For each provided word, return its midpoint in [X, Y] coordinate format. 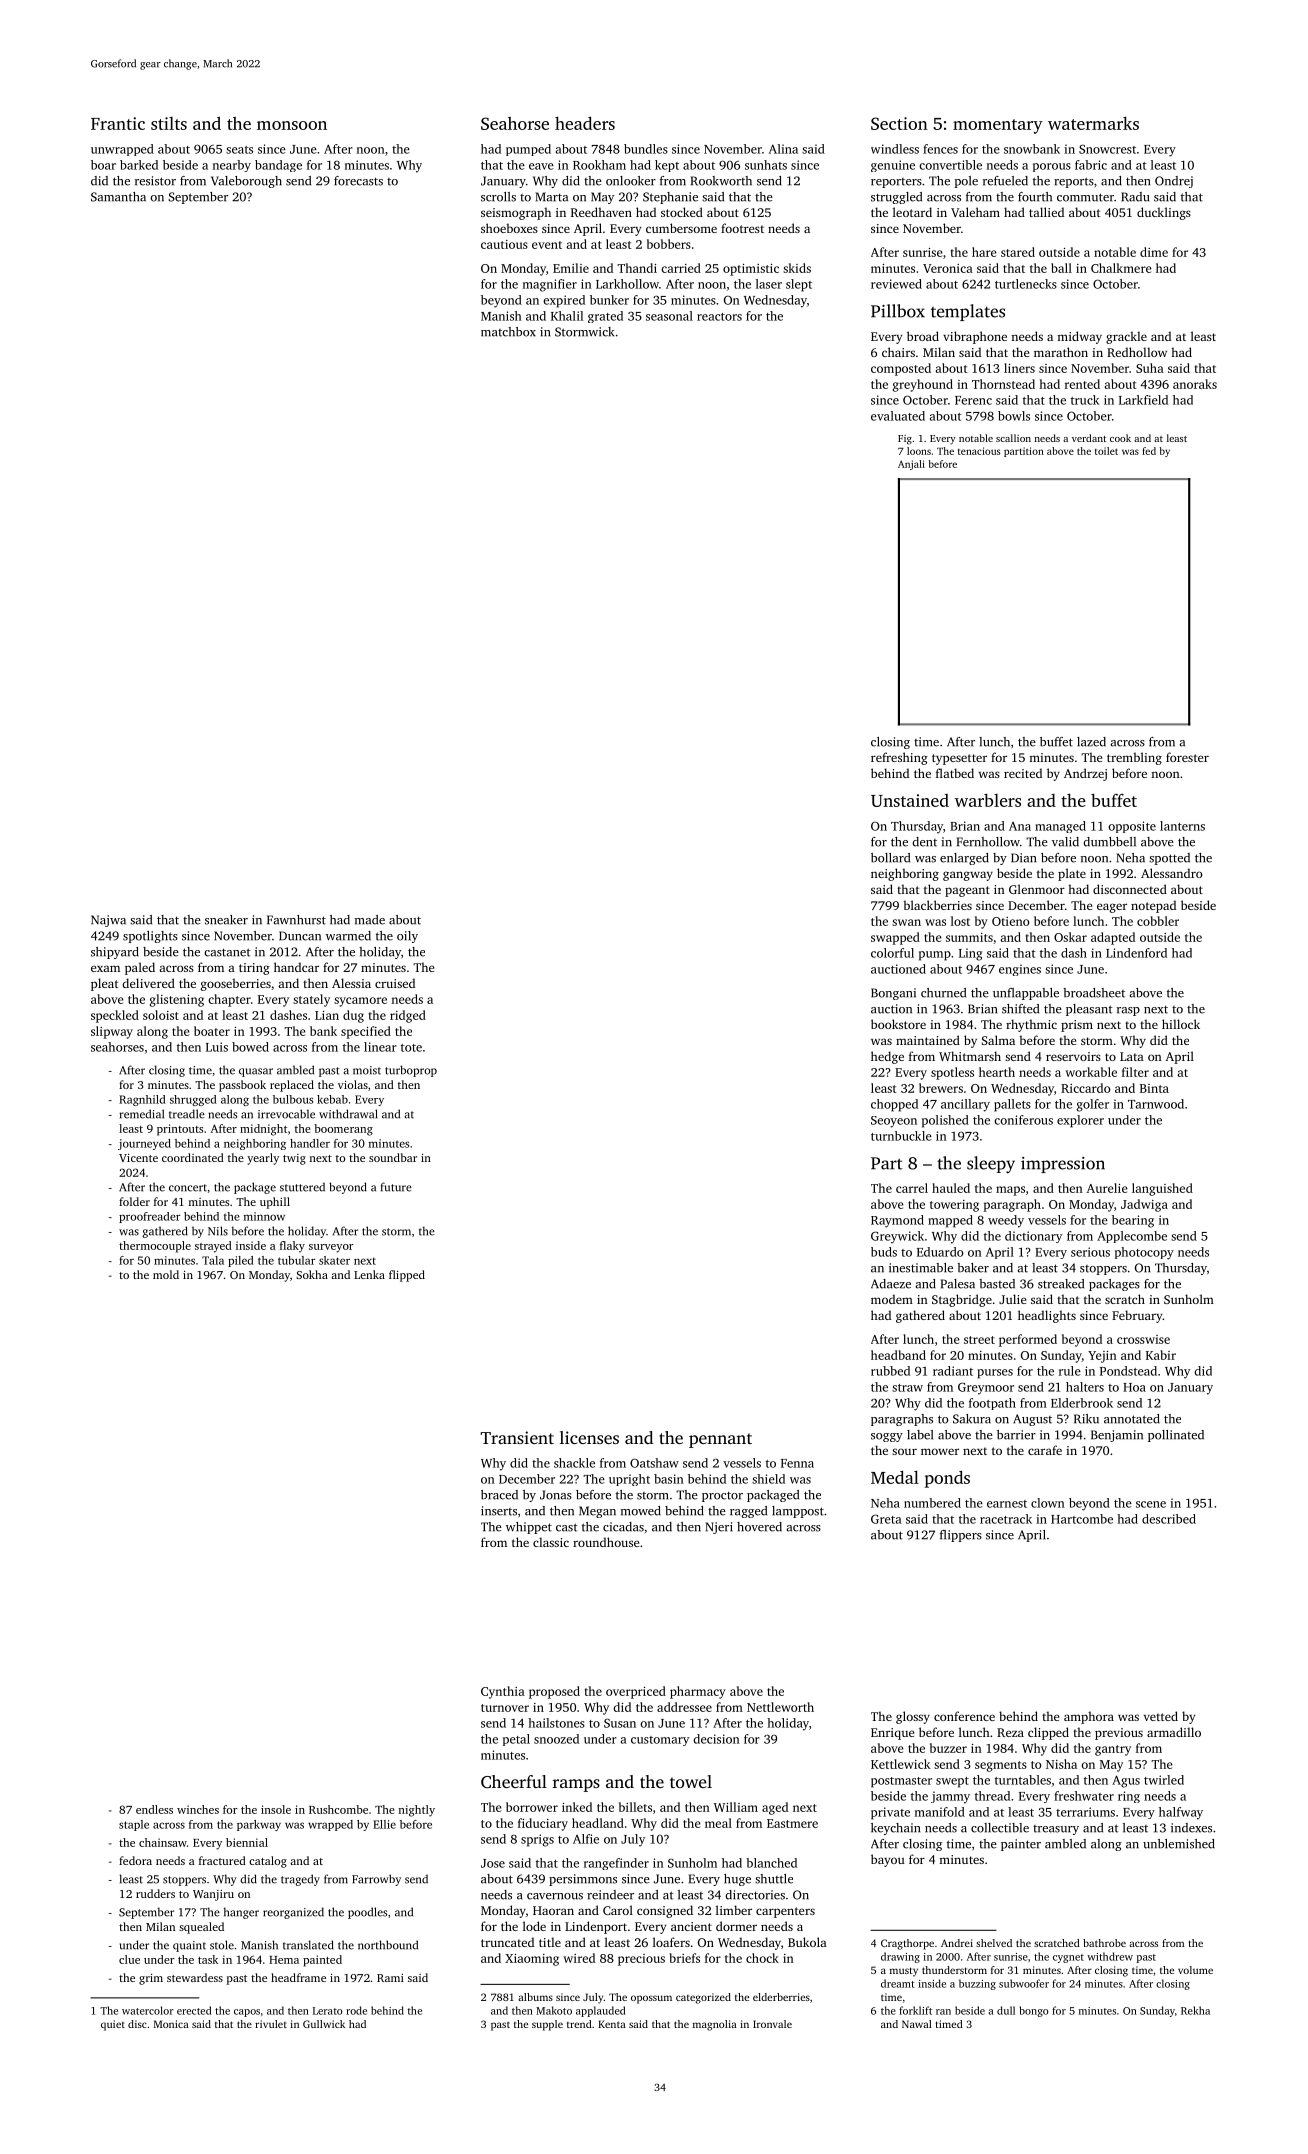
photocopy [1144, 1253]
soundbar [393, 1157]
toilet [1106, 451]
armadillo [1174, 1732]
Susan [620, 1723]
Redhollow [1137, 352]
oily [407, 937]
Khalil [567, 316]
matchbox [508, 332]
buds [884, 1252]
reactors [719, 317]
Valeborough [246, 182]
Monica [171, 2024]
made [370, 920]
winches [198, 1809]
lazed [1091, 742]
